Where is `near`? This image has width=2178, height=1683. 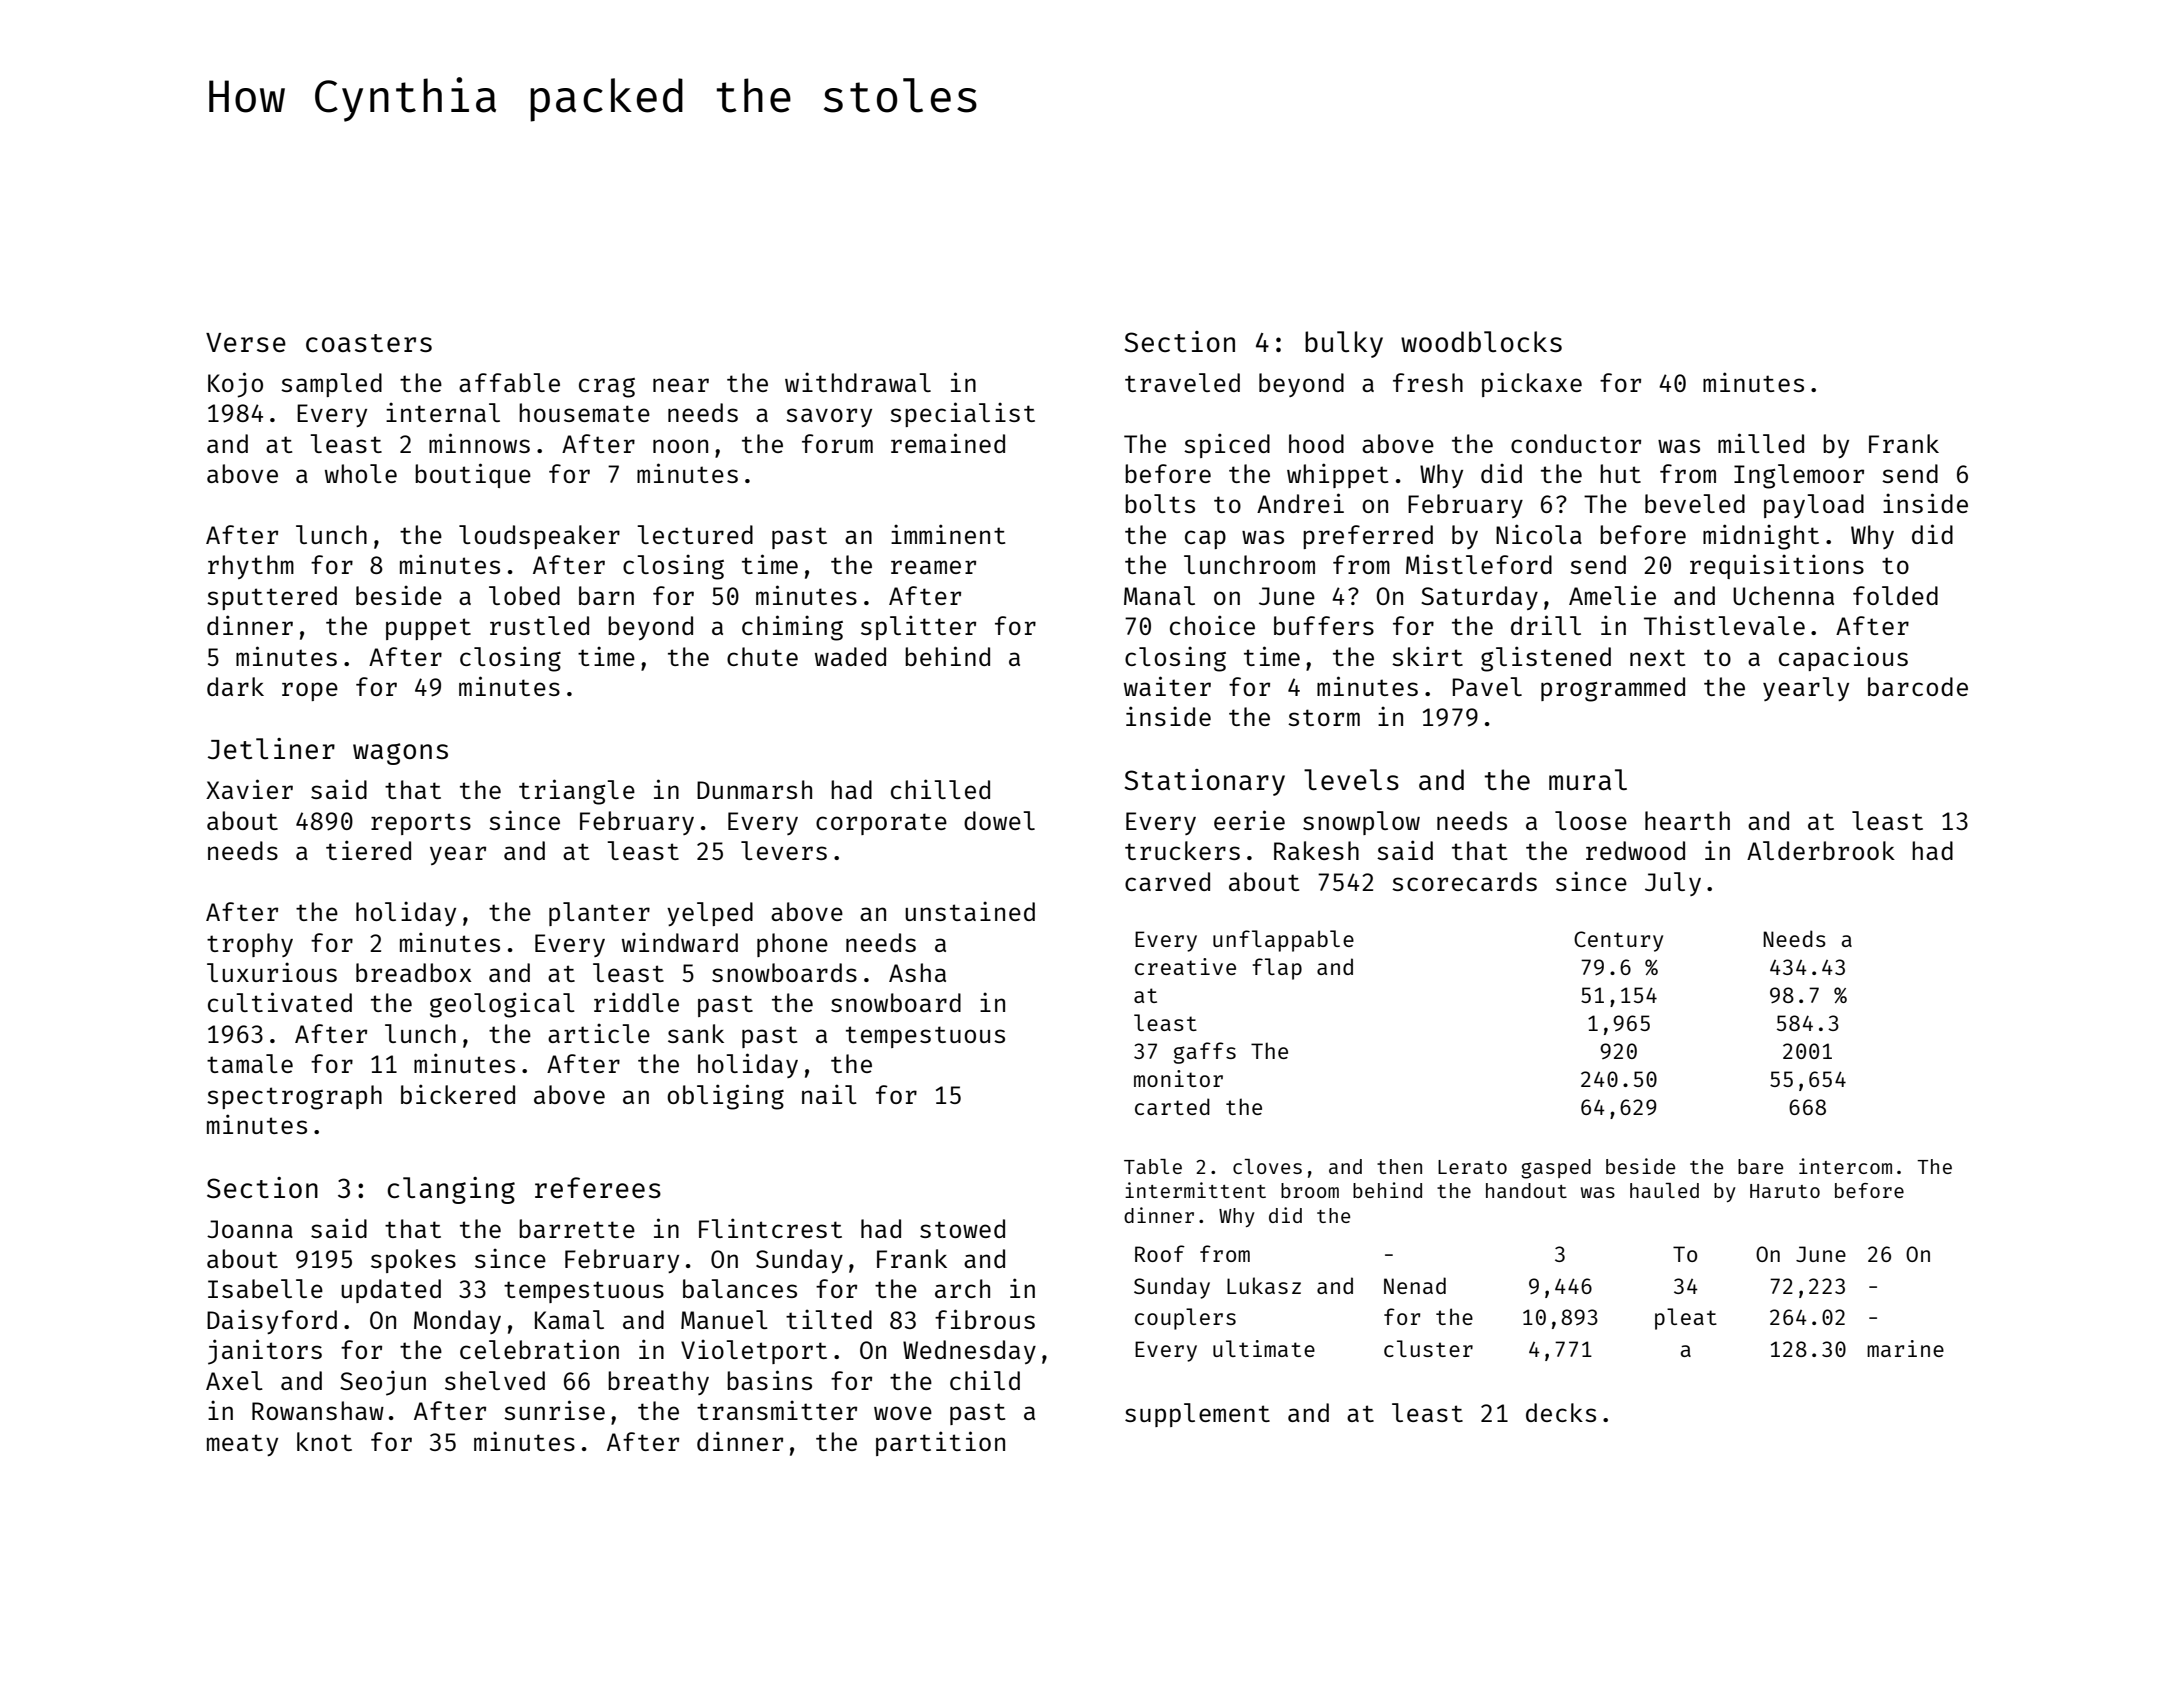 near is located at coordinates (681, 385).
